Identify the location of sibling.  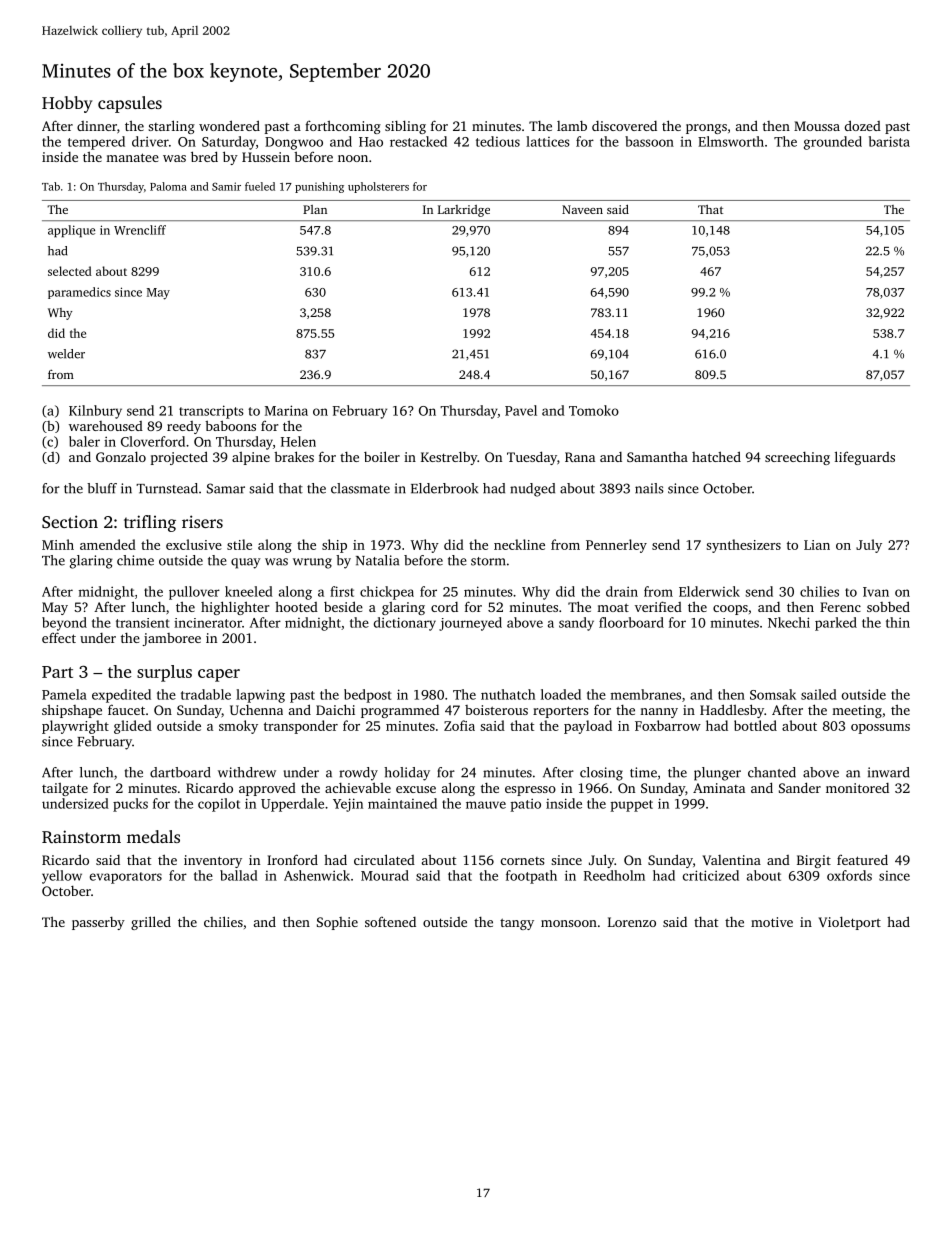
(405, 127).
